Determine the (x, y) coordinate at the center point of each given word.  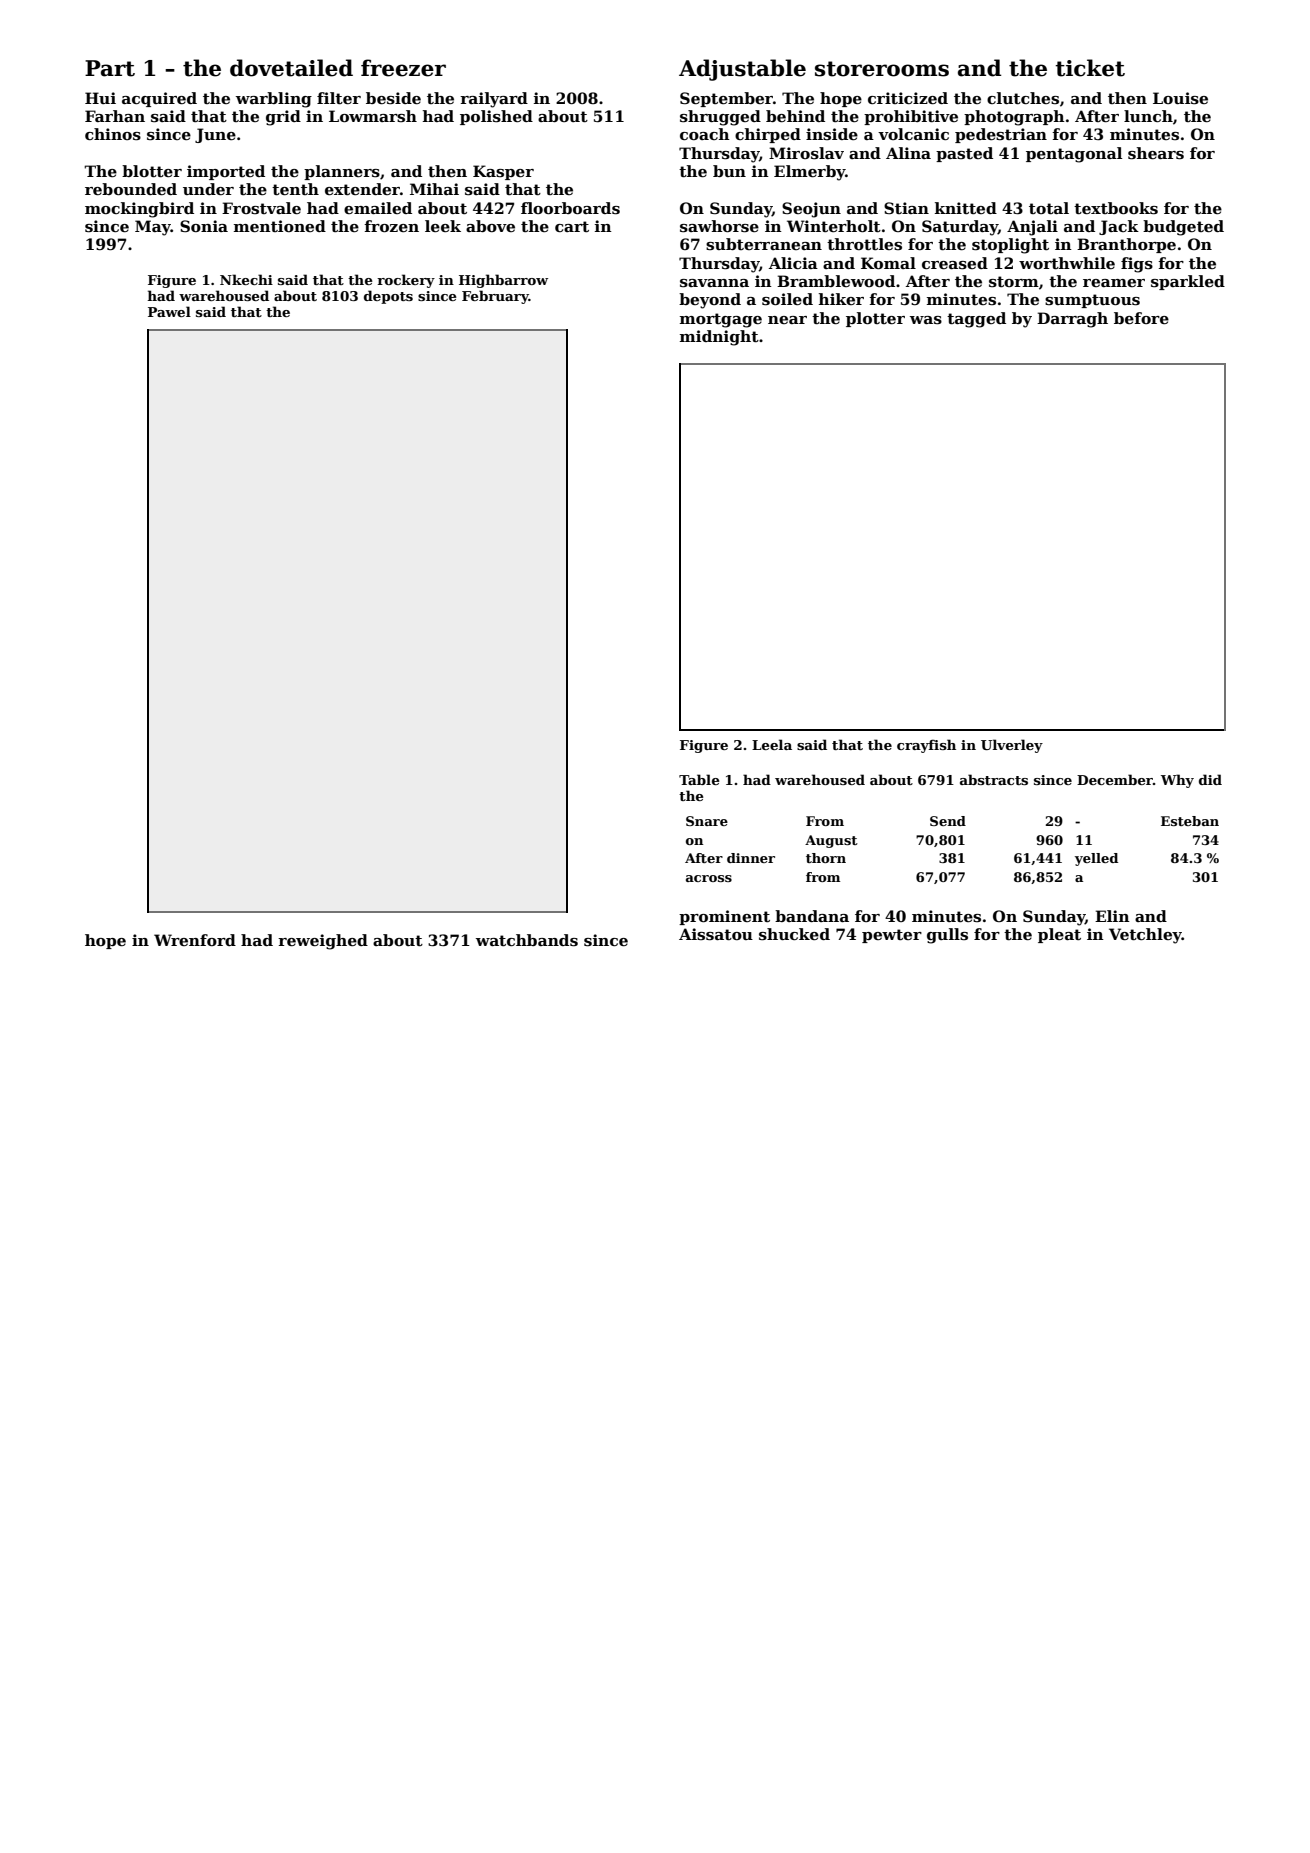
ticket (1090, 68)
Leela (772, 744)
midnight (719, 338)
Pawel (169, 311)
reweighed (323, 942)
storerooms (882, 69)
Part (110, 68)
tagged (976, 320)
